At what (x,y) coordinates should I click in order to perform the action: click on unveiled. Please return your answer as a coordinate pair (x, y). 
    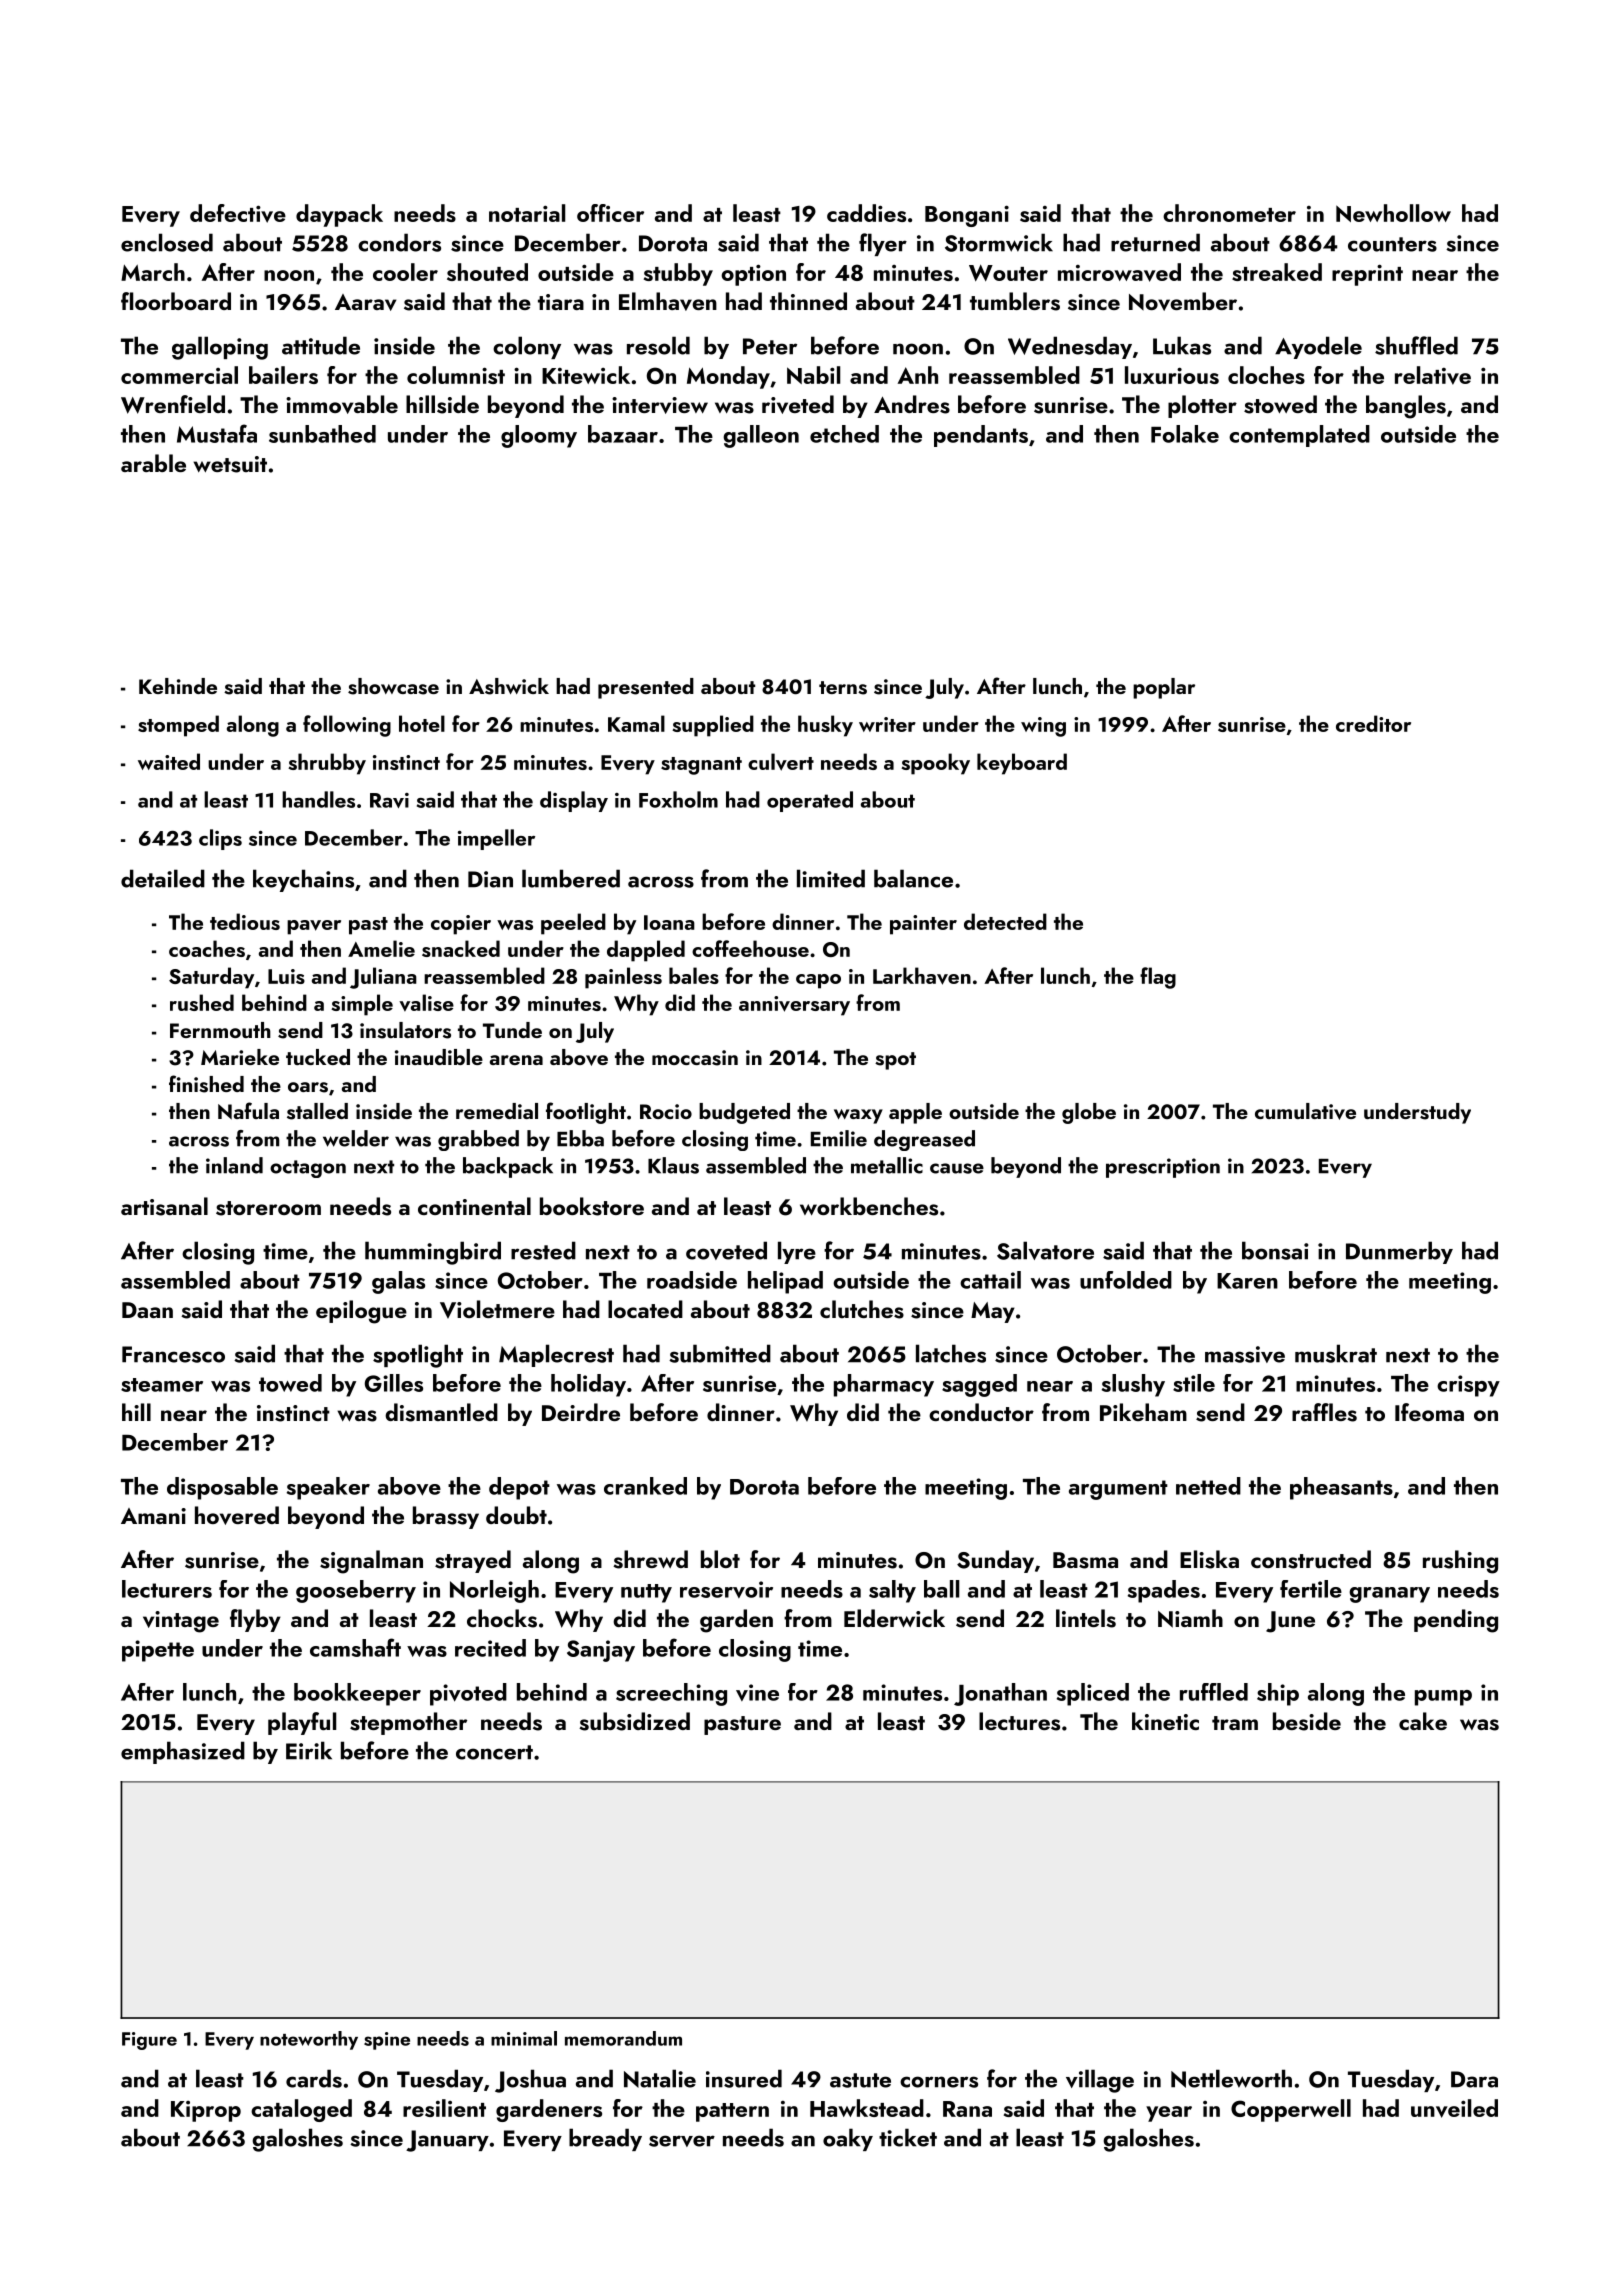
    Looking at the image, I should click on (1454, 2108).
